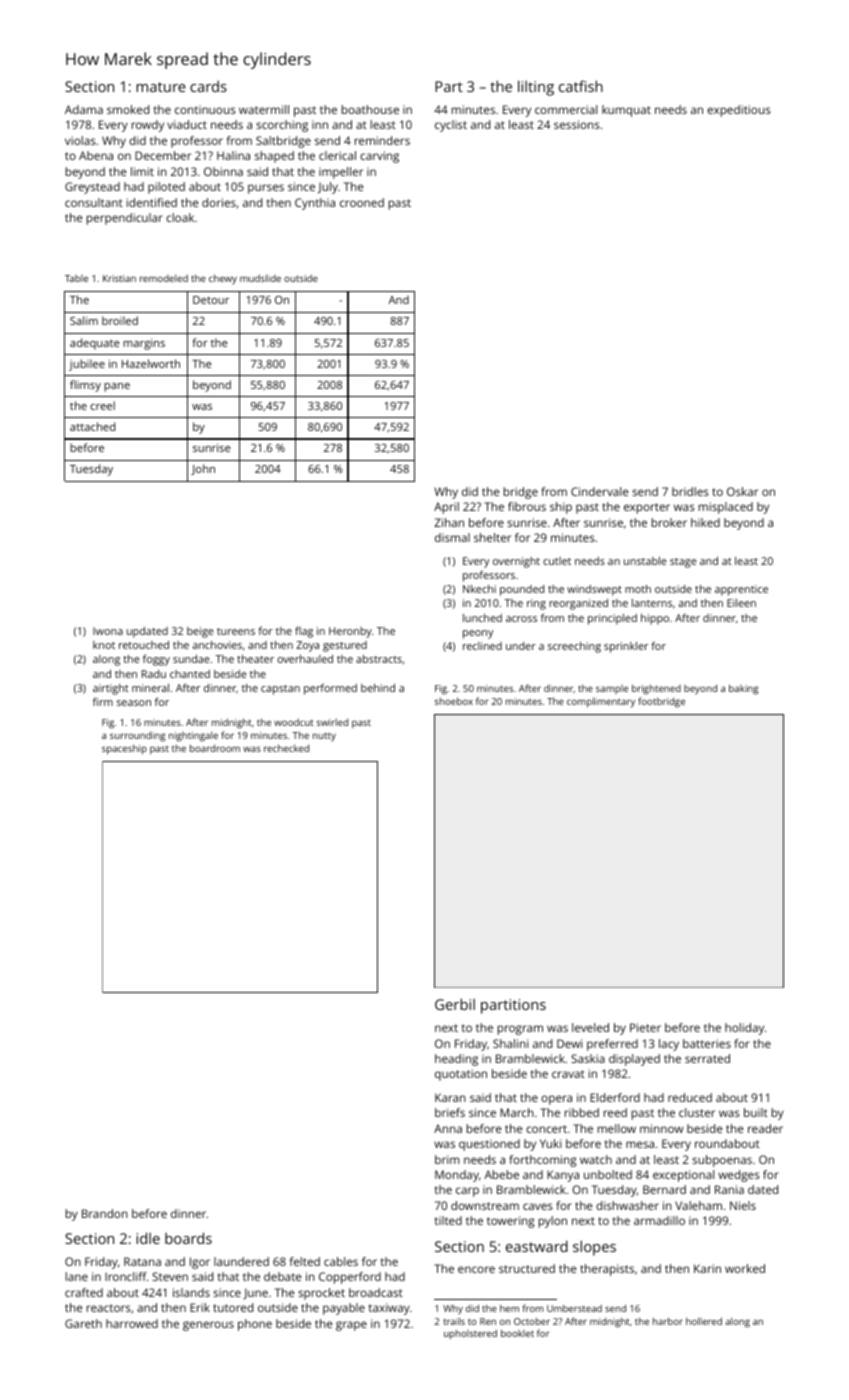 The image size is (849, 1400). I want to click on surrounding, so click(137, 736).
